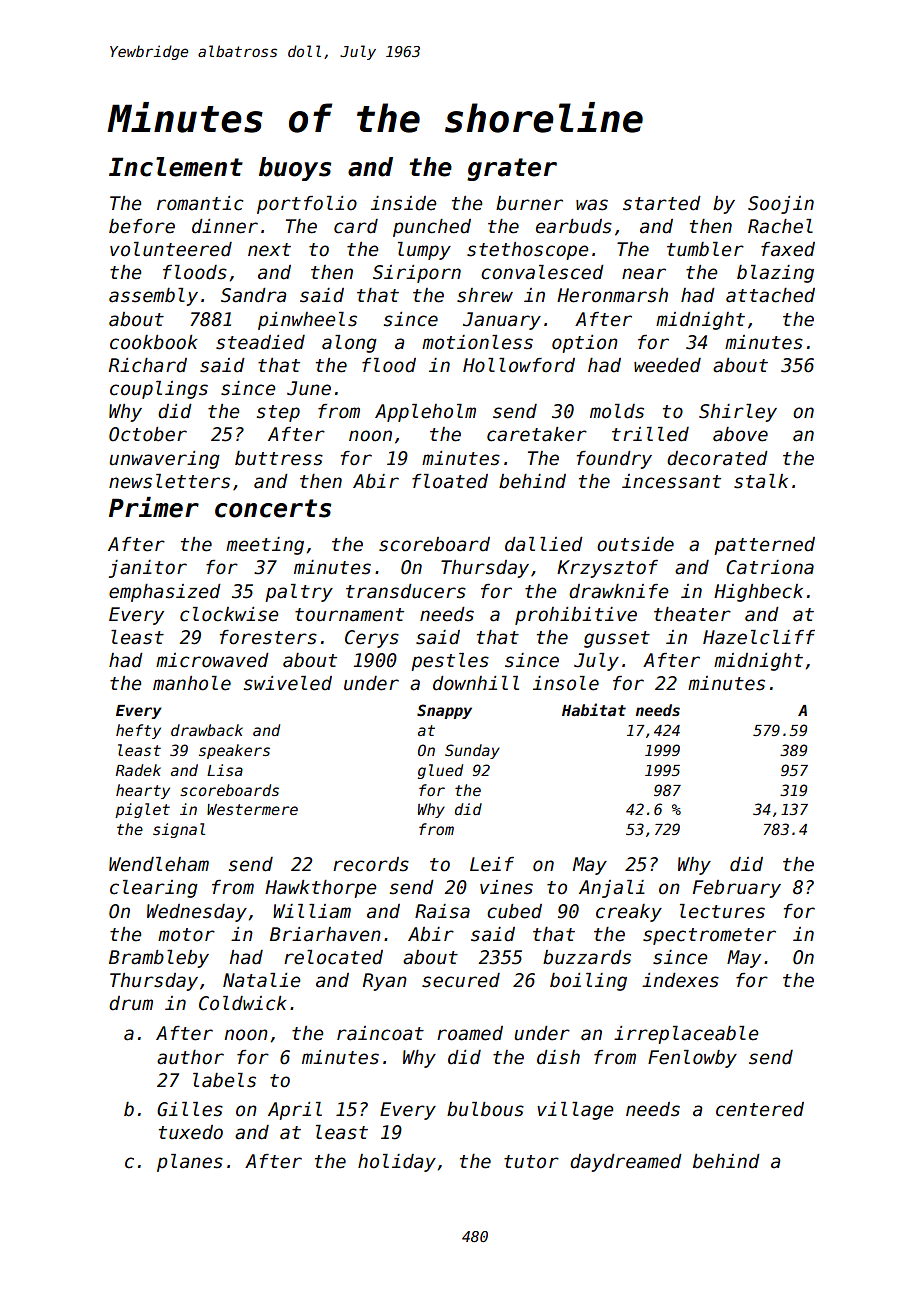 The height and width of the screenshot is (1314, 924). What do you see at coordinates (594, 709) in the screenshot?
I see `Habitat` at bounding box center [594, 709].
